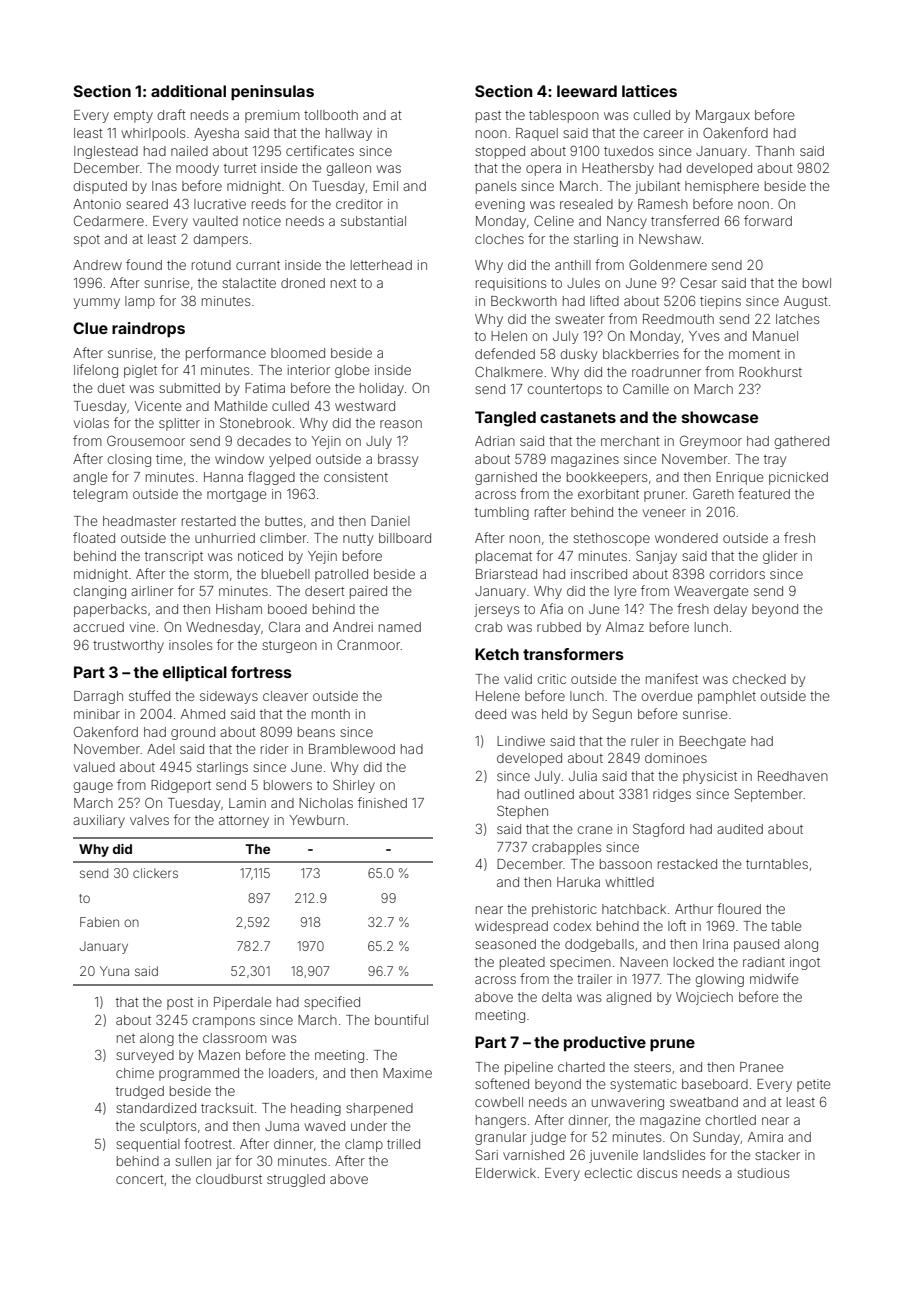  I want to click on bountiful, so click(401, 1019).
